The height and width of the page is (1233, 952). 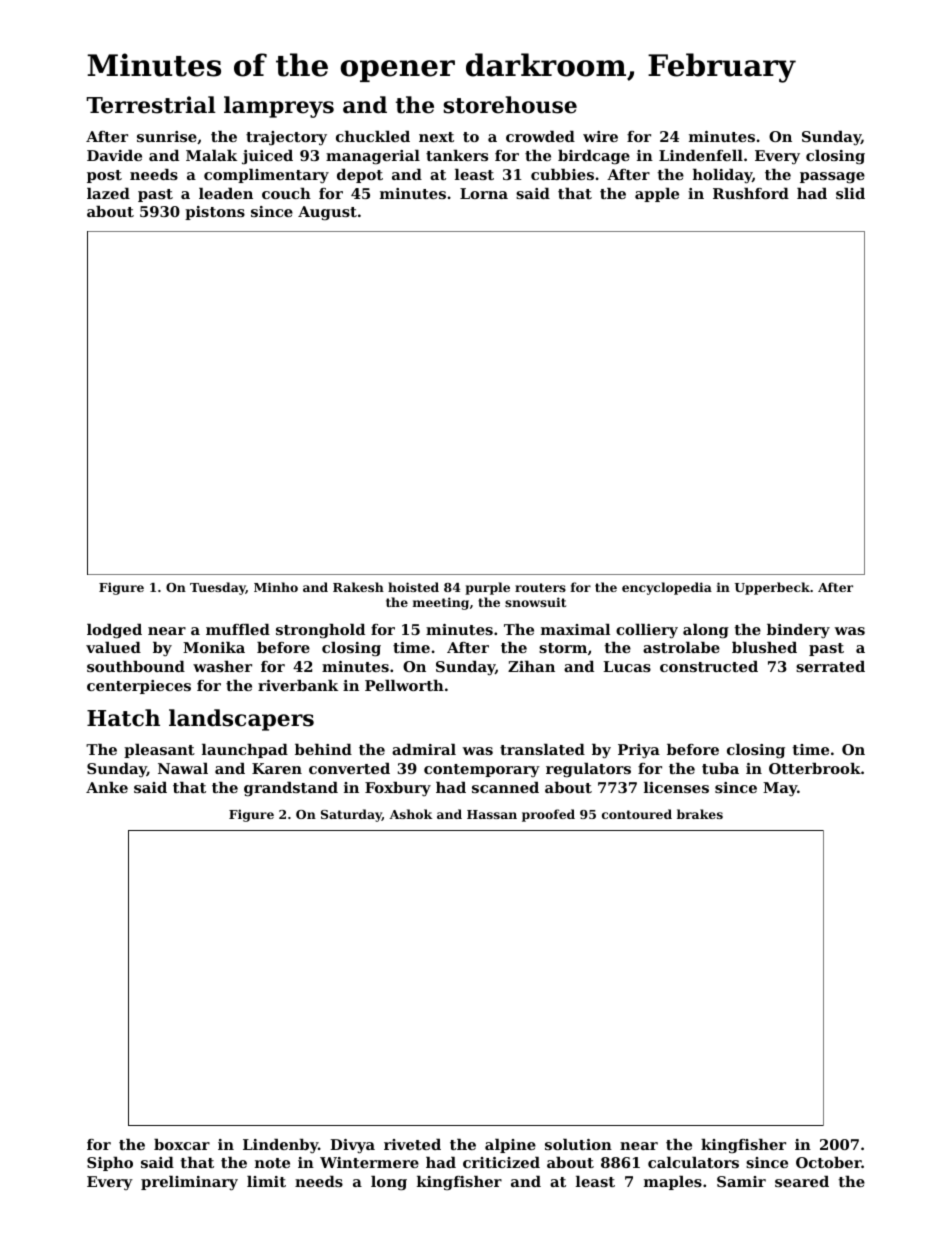 What do you see at coordinates (183, 768) in the page?
I see `Nawal` at bounding box center [183, 768].
